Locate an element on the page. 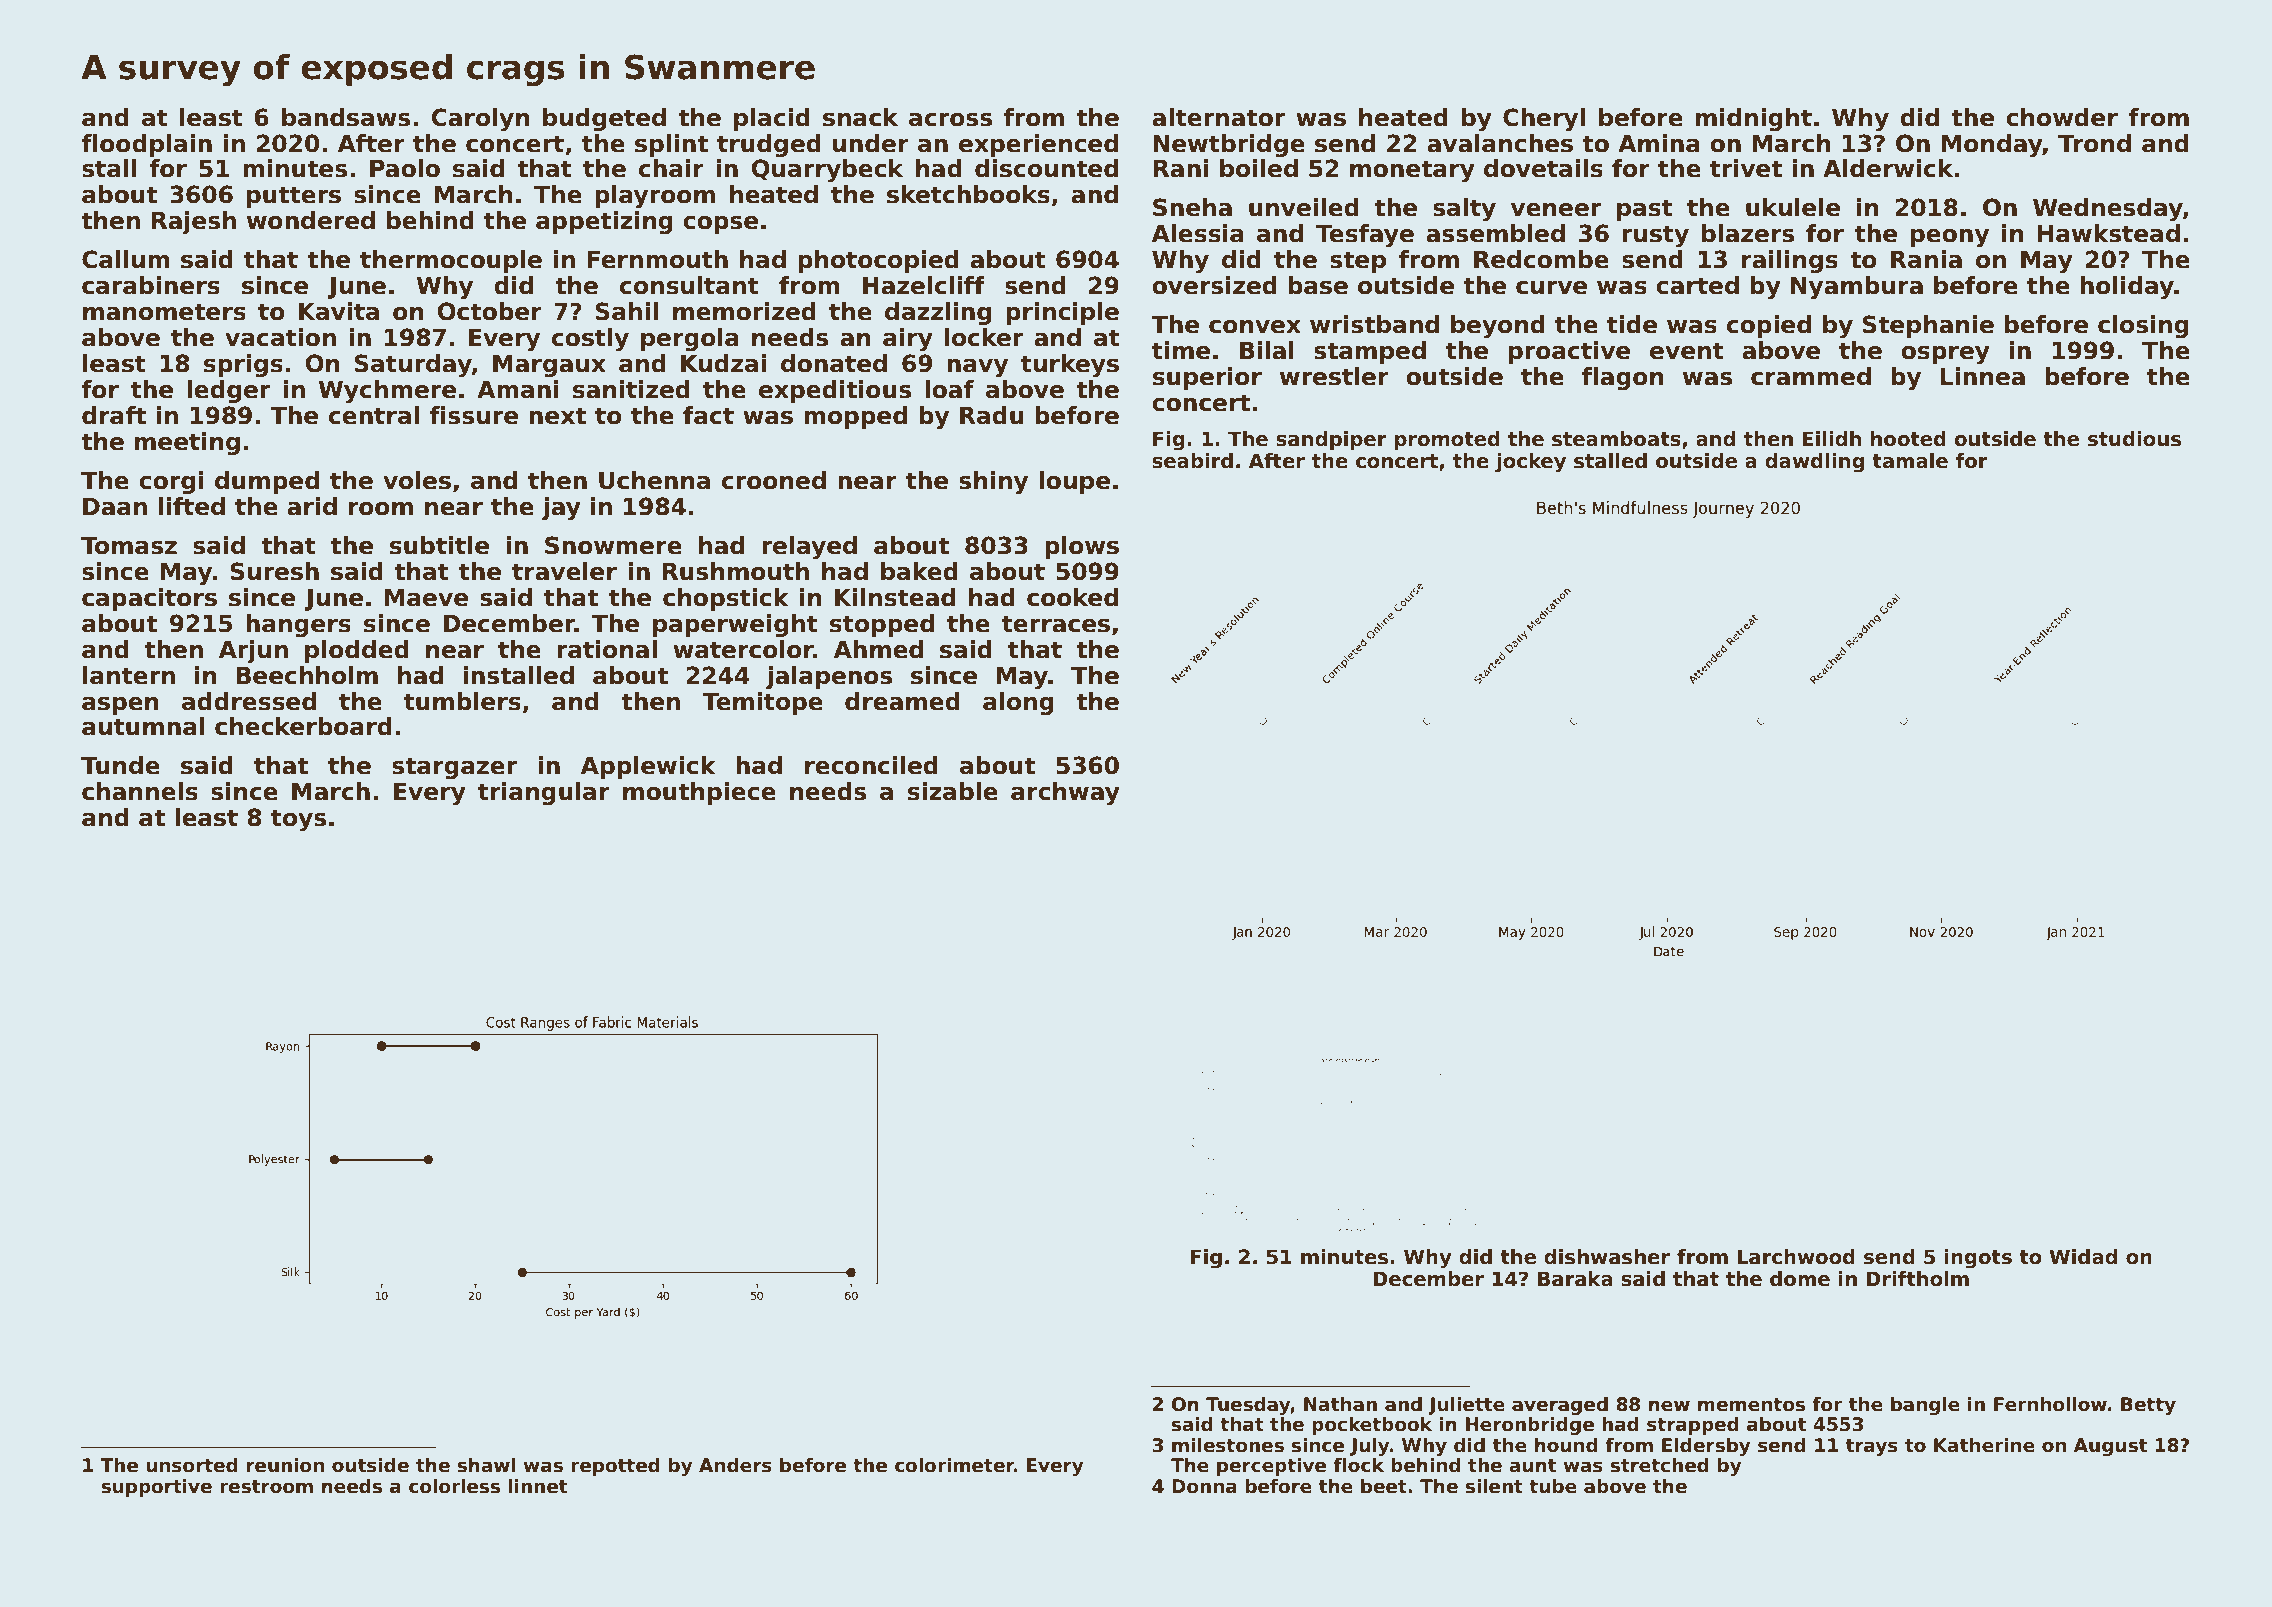 The image size is (2272, 1607). budgeted is located at coordinates (604, 119).
